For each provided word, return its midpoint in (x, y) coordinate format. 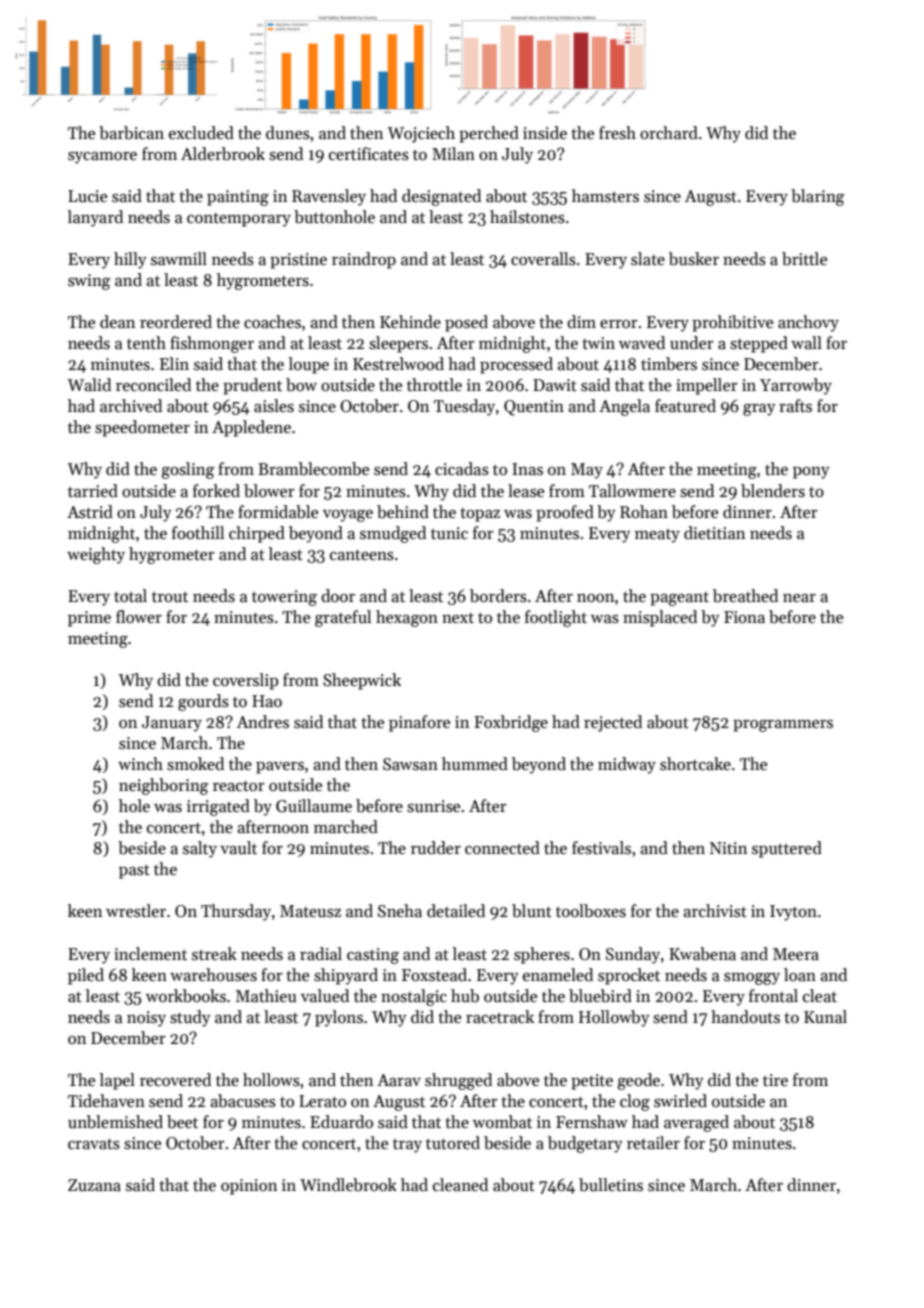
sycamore (102, 158)
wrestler (136, 911)
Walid (89, 385)
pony (811, 473)
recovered (175, 1080)
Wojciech (421, 134)
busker (694, 259)
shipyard (346, 976)
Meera (796, 954)
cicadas (462, 469)
